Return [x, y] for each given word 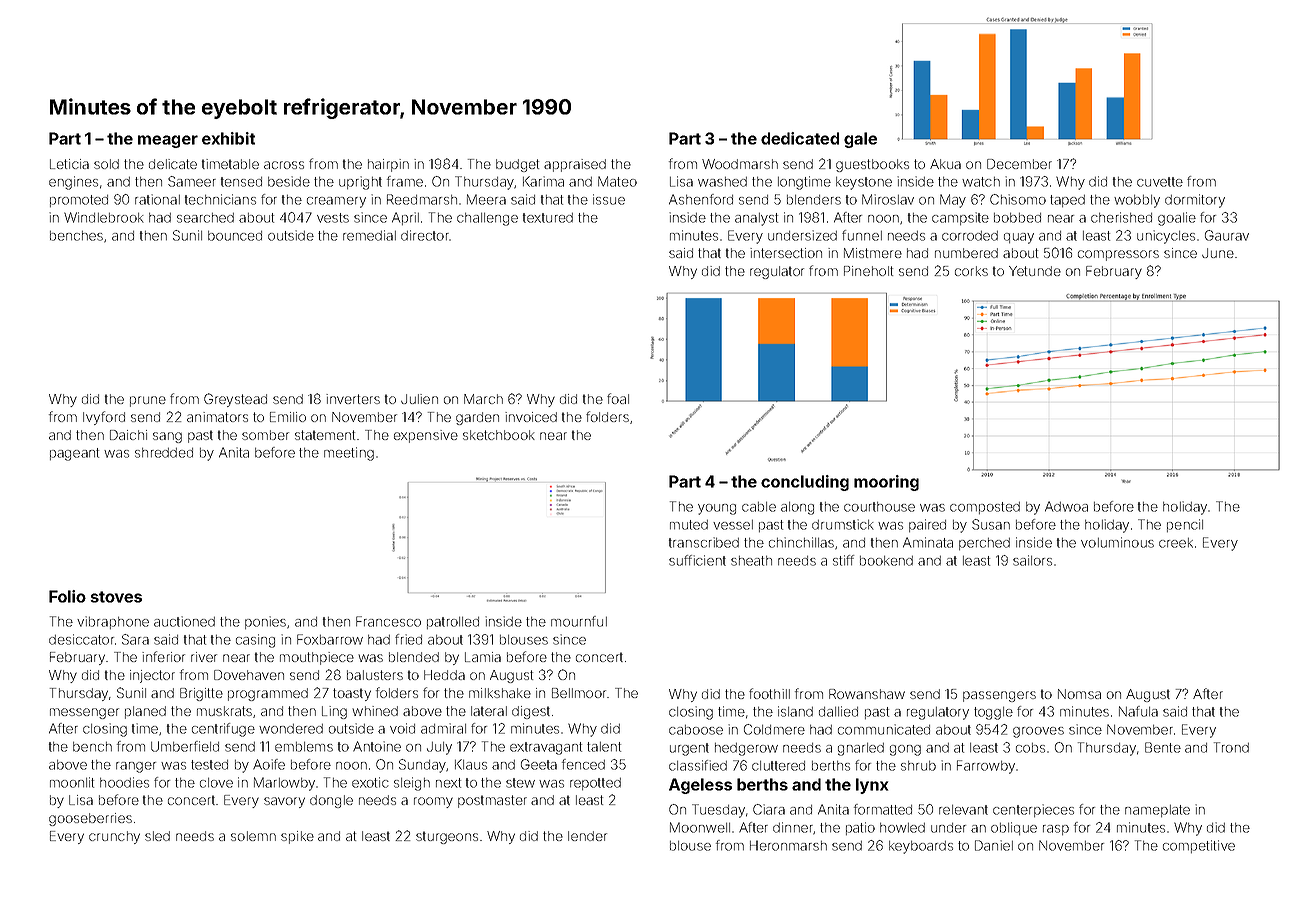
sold [106, 164]
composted [985, 508]
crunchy [114, 837]
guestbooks [872, 165]
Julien [419, 399]
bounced [235, 236]
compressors [1118, 255]
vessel [733, 525]
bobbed [1017, 218]
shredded [164, 453]
